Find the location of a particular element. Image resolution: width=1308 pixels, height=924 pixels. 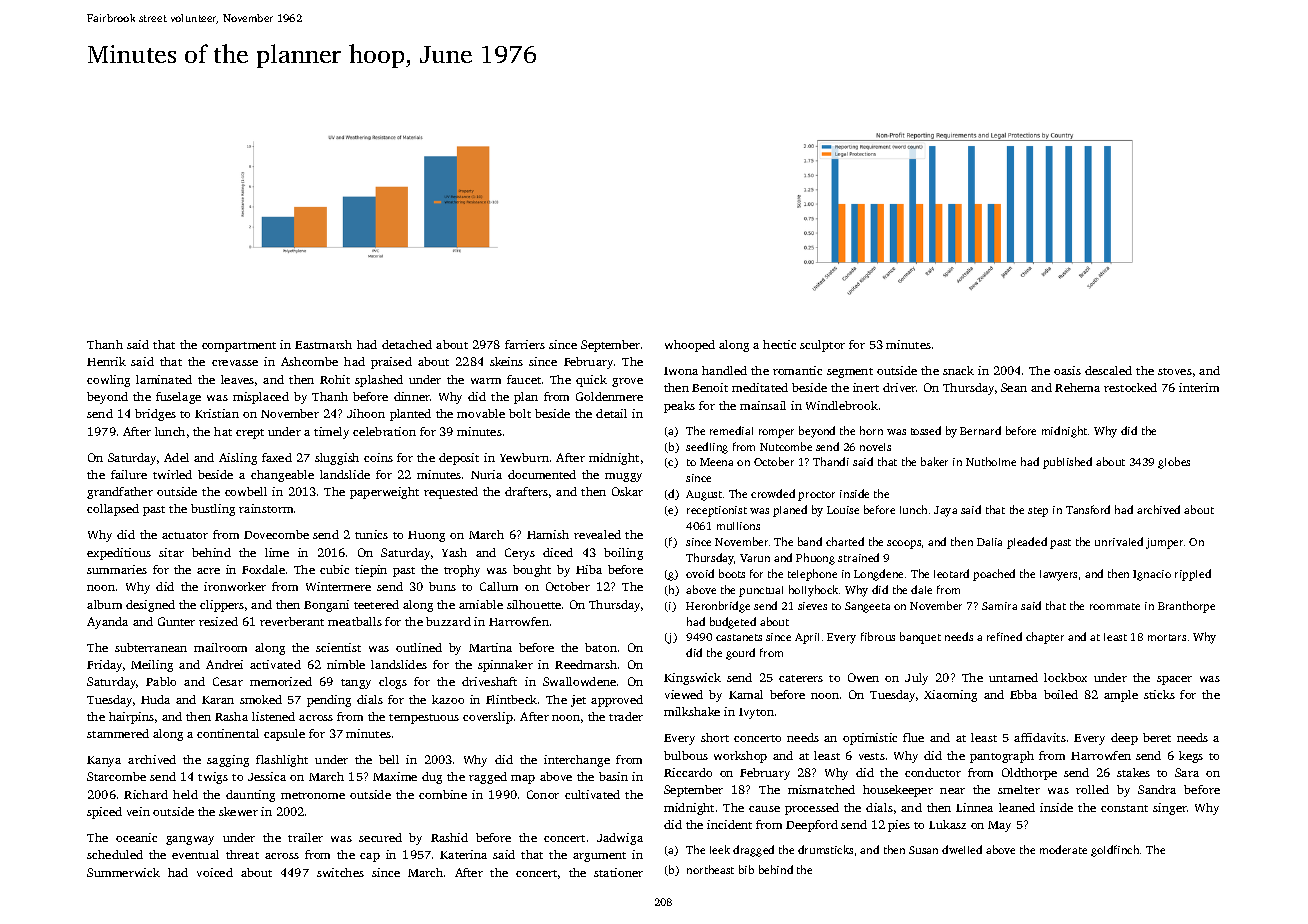

timely is located at coordinates (331, 433).
